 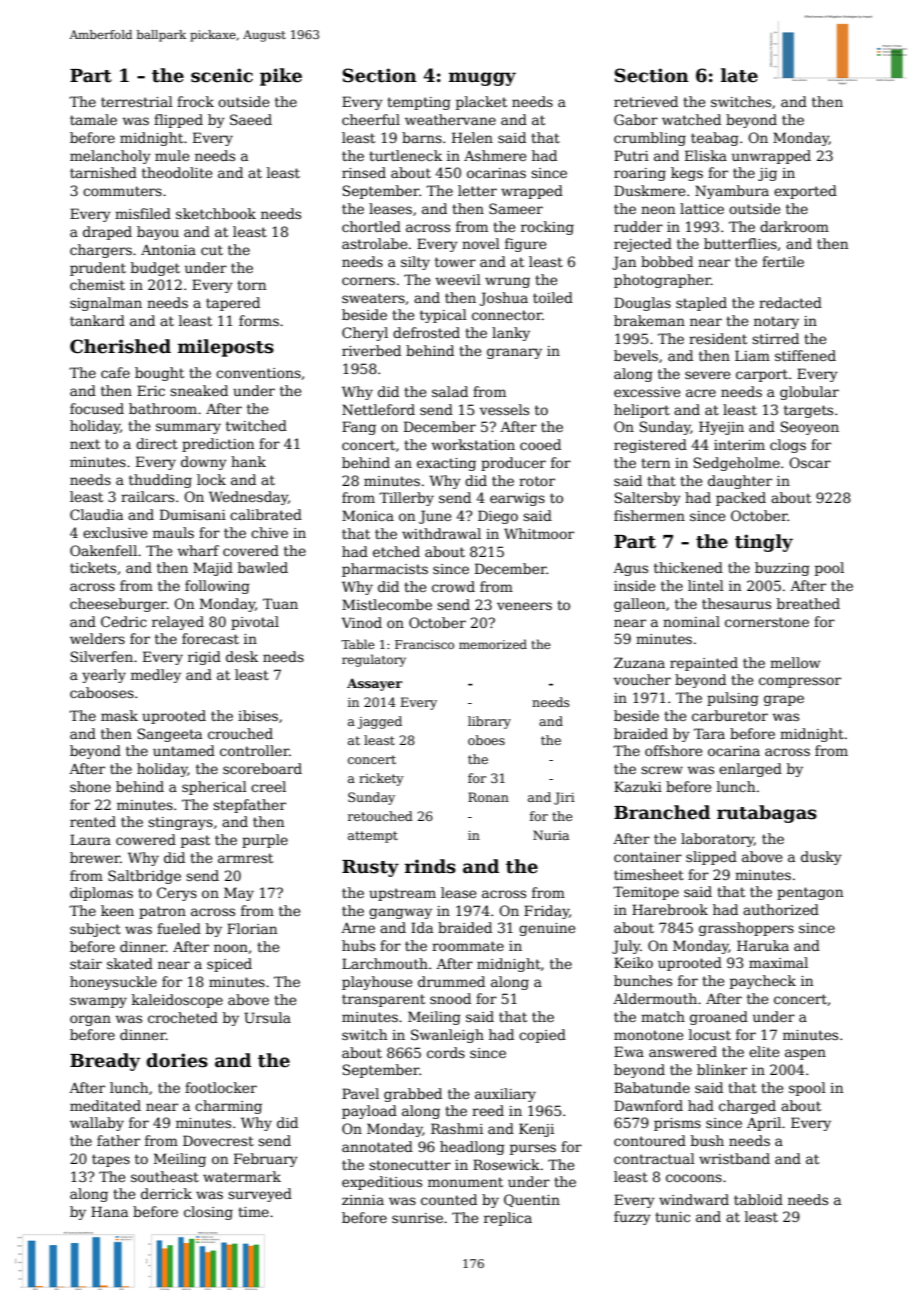 I want to click on stair, so click(x=86, y=964).
